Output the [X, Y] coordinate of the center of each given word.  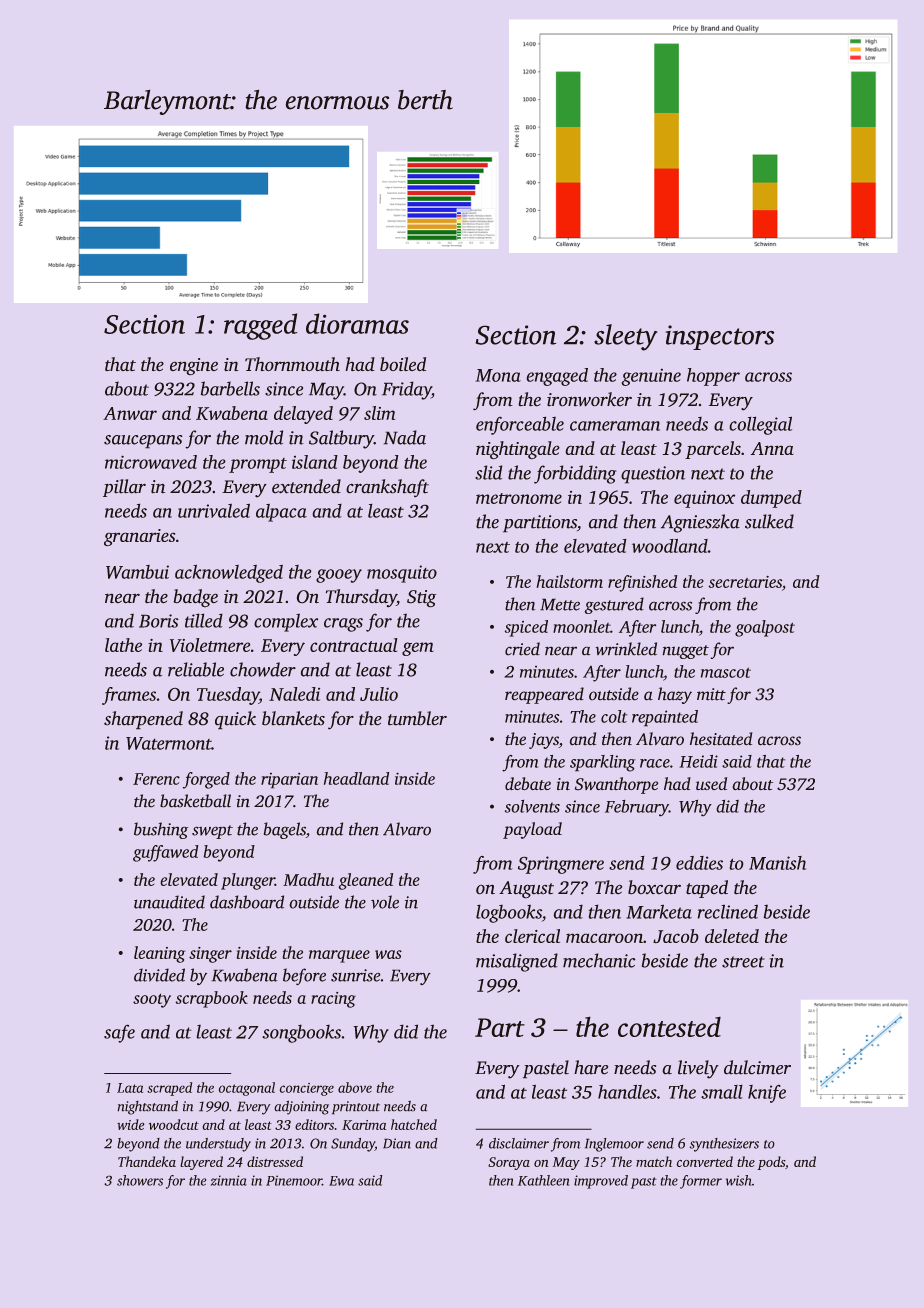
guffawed [166, 853]
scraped [169, 1089]
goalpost [765, 628]
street [743, 962]
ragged [261, 326]
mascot [726, 672]
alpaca [281, 513]
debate [528, 784]
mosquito [402, 574]
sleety [626, 337]
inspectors [720, 337]
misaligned [517, 962]
